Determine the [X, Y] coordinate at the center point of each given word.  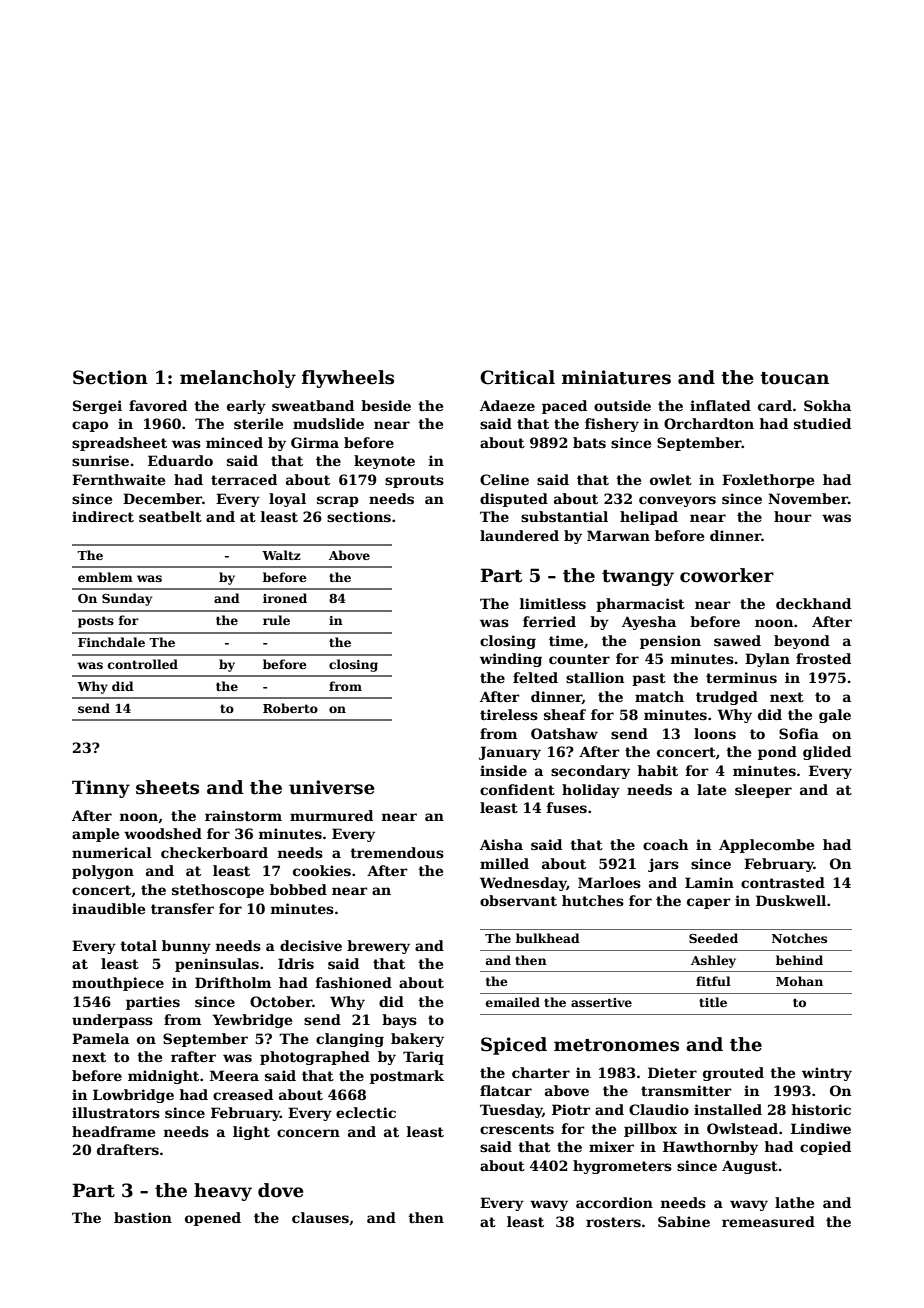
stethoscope [218, 891]
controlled [143, 664]
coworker [727, 575]
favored [158, 405]
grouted [733, 1074]
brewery [378, 947]
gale [835, 716]
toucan [794, 378]
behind [799, 960]
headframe [113, 1131]
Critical [517, 377]
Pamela [100, 1038]
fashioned [354, 982]
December [162, 498]
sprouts [414, 481]
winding [511, 660]
